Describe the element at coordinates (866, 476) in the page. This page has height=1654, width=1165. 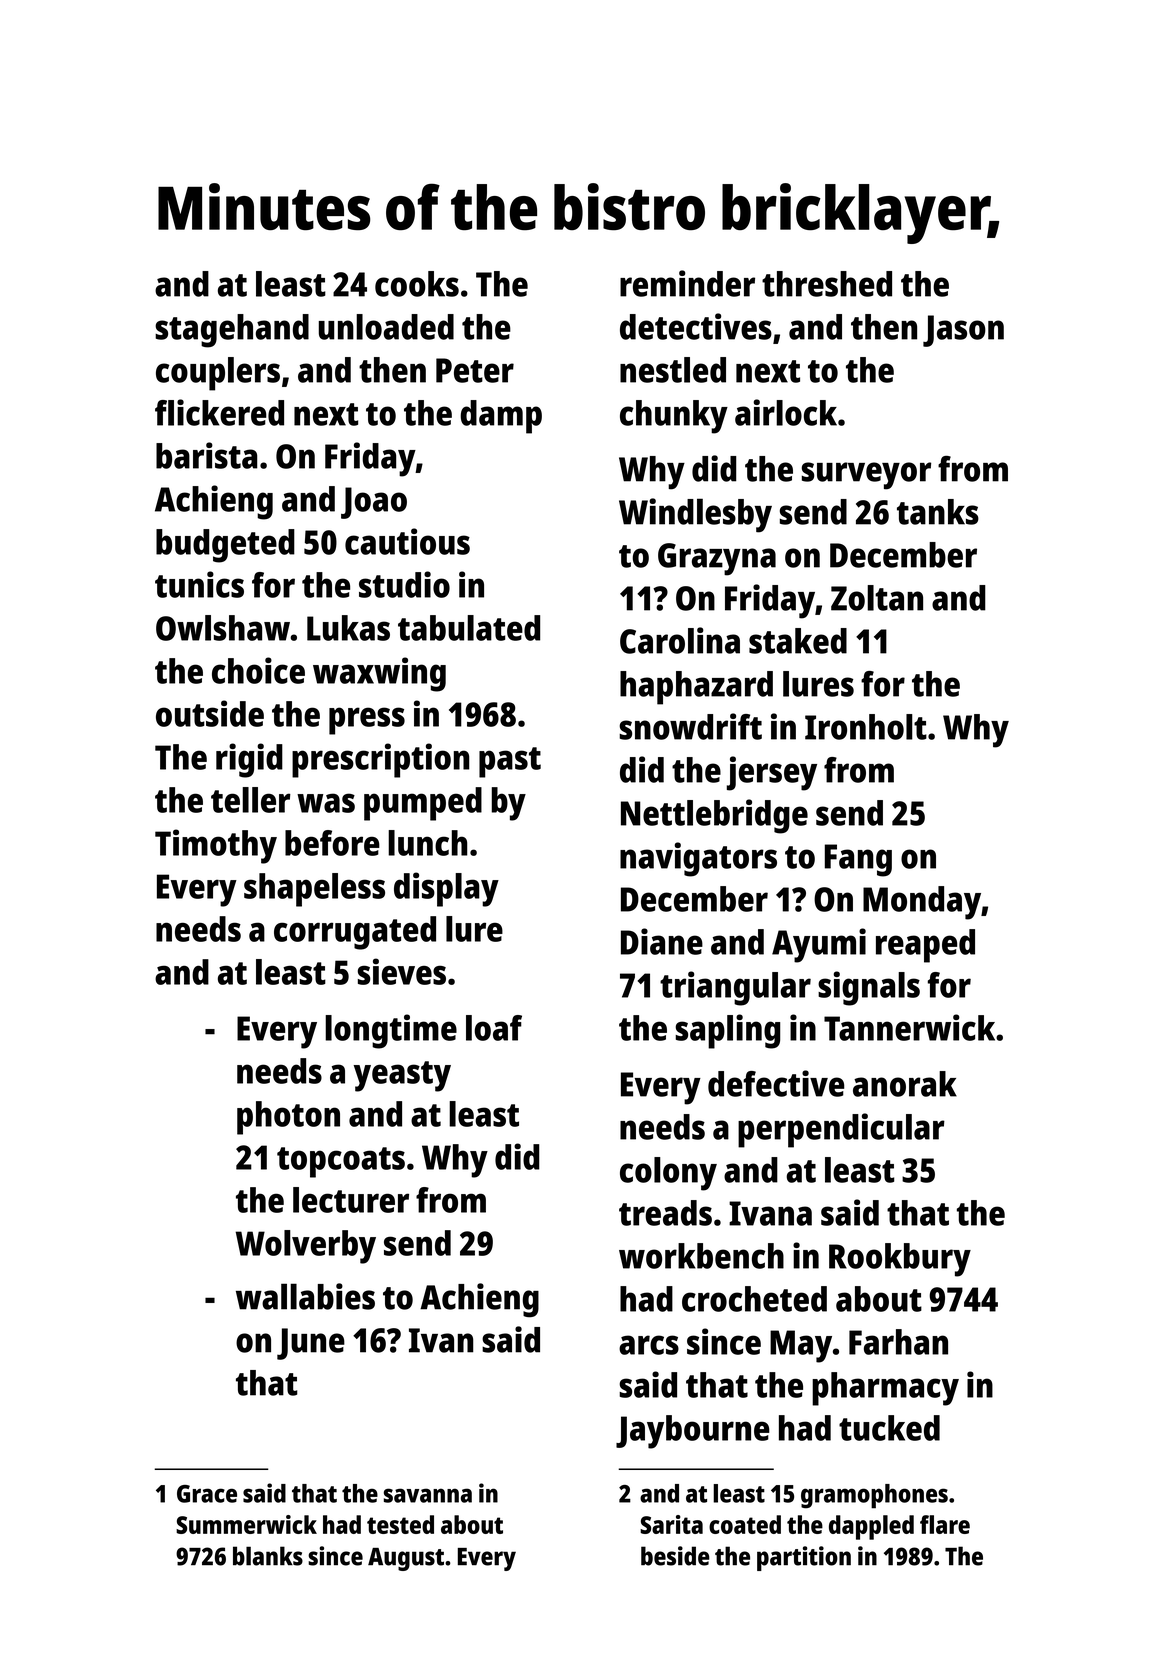
I see `surveyor` at that location.
